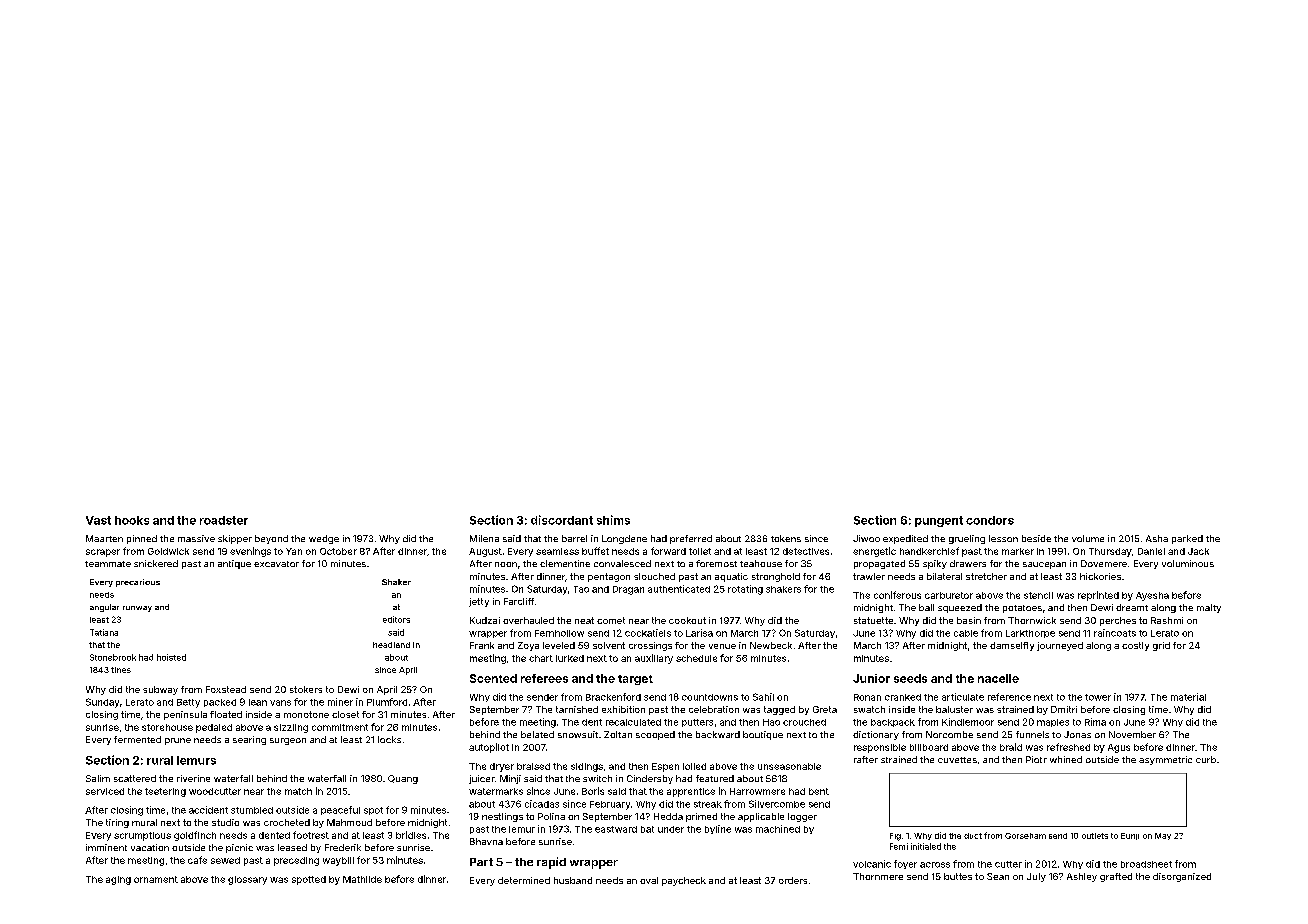 This image has width=1308, height=924. What do you see at coordinates (562, 520) in the image?
I see `discordant` at bounding box center [562, 520].
